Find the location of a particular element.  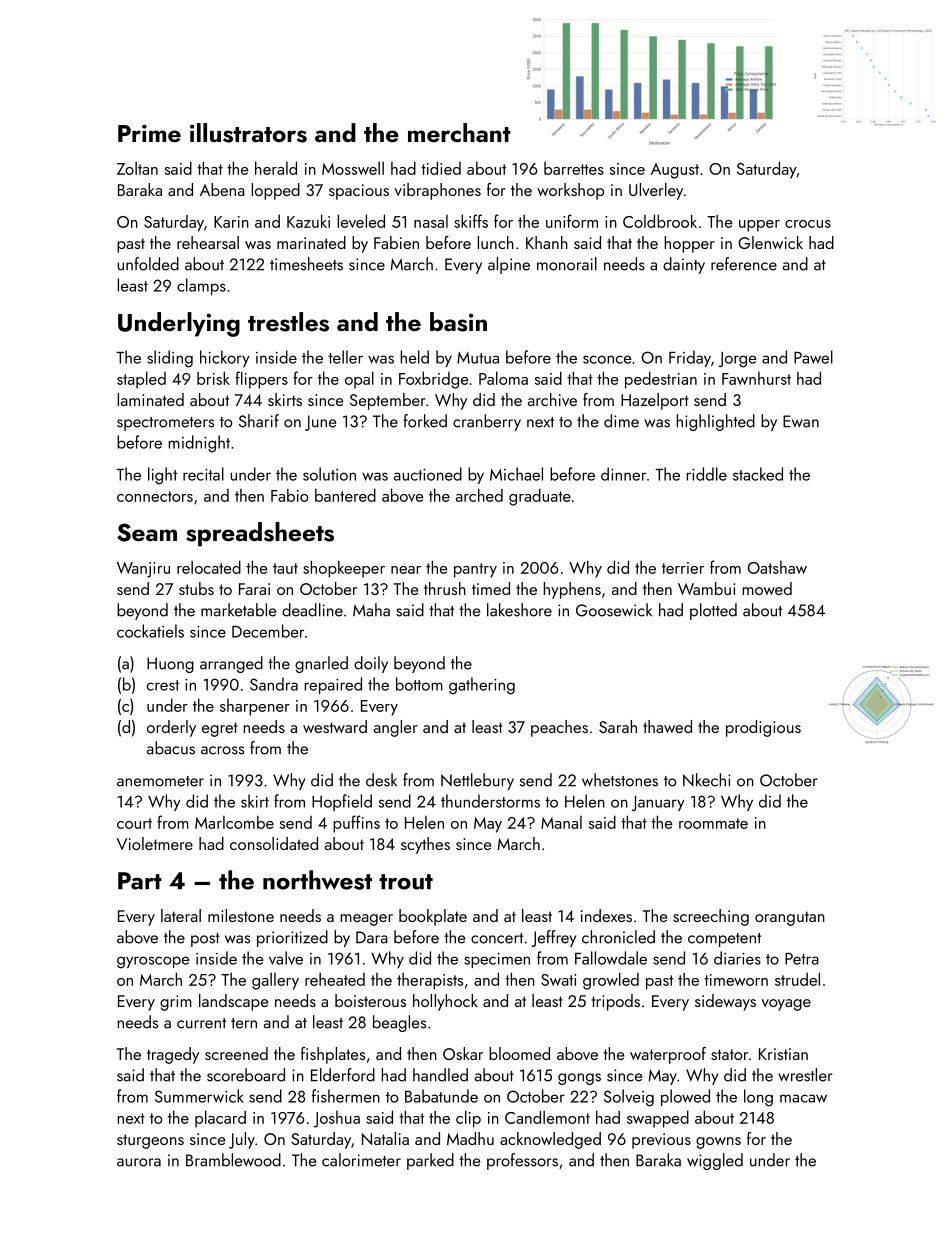

Ewan is located at coordinates (801, 421).
